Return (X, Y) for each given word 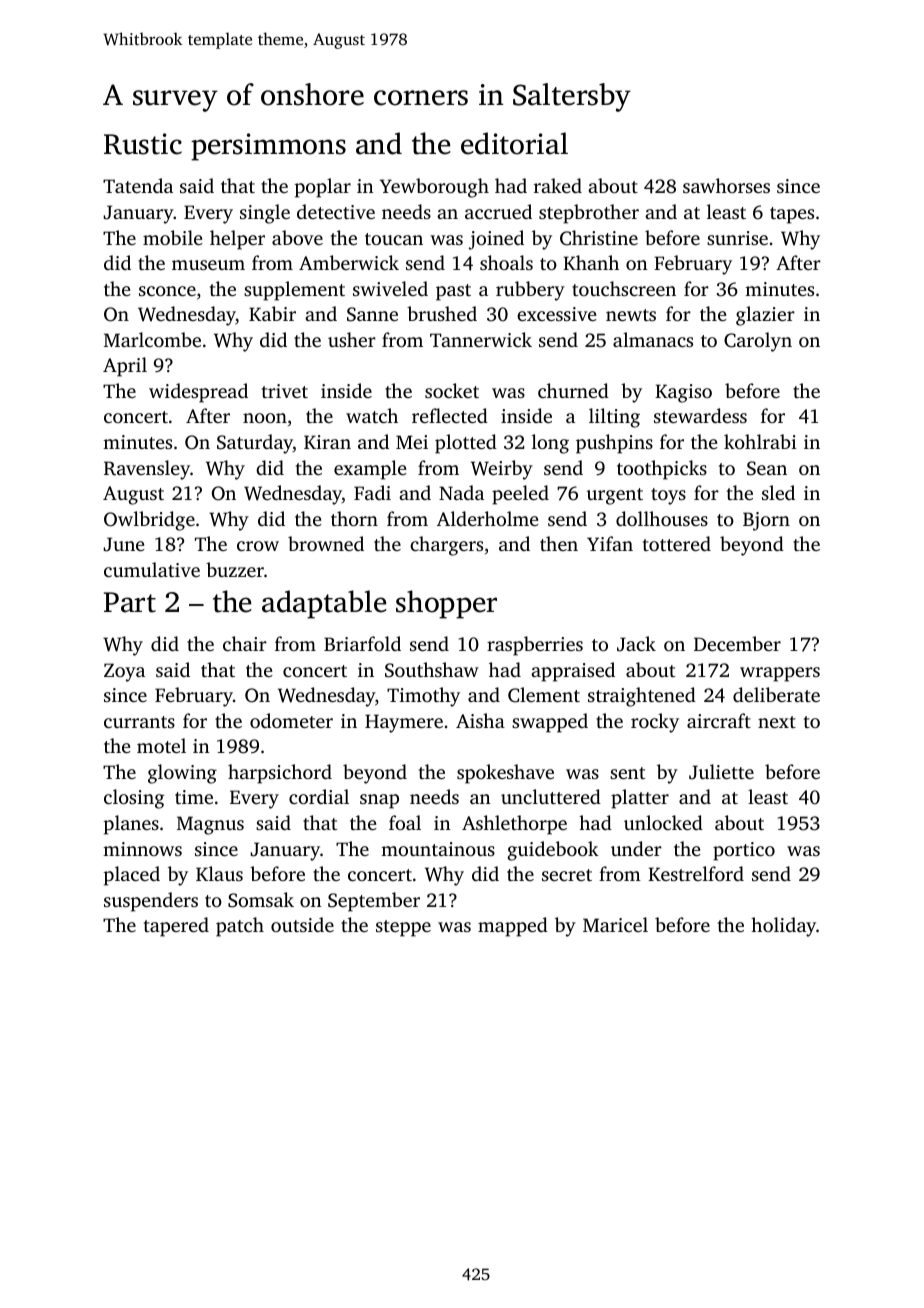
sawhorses (726, 185)
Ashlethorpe (514, 825)
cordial (319, 796)
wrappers (780, 674)
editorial (514, 143)
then (559, 543)
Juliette (721, 772)
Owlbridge (149, 521)
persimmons (268, 147)
